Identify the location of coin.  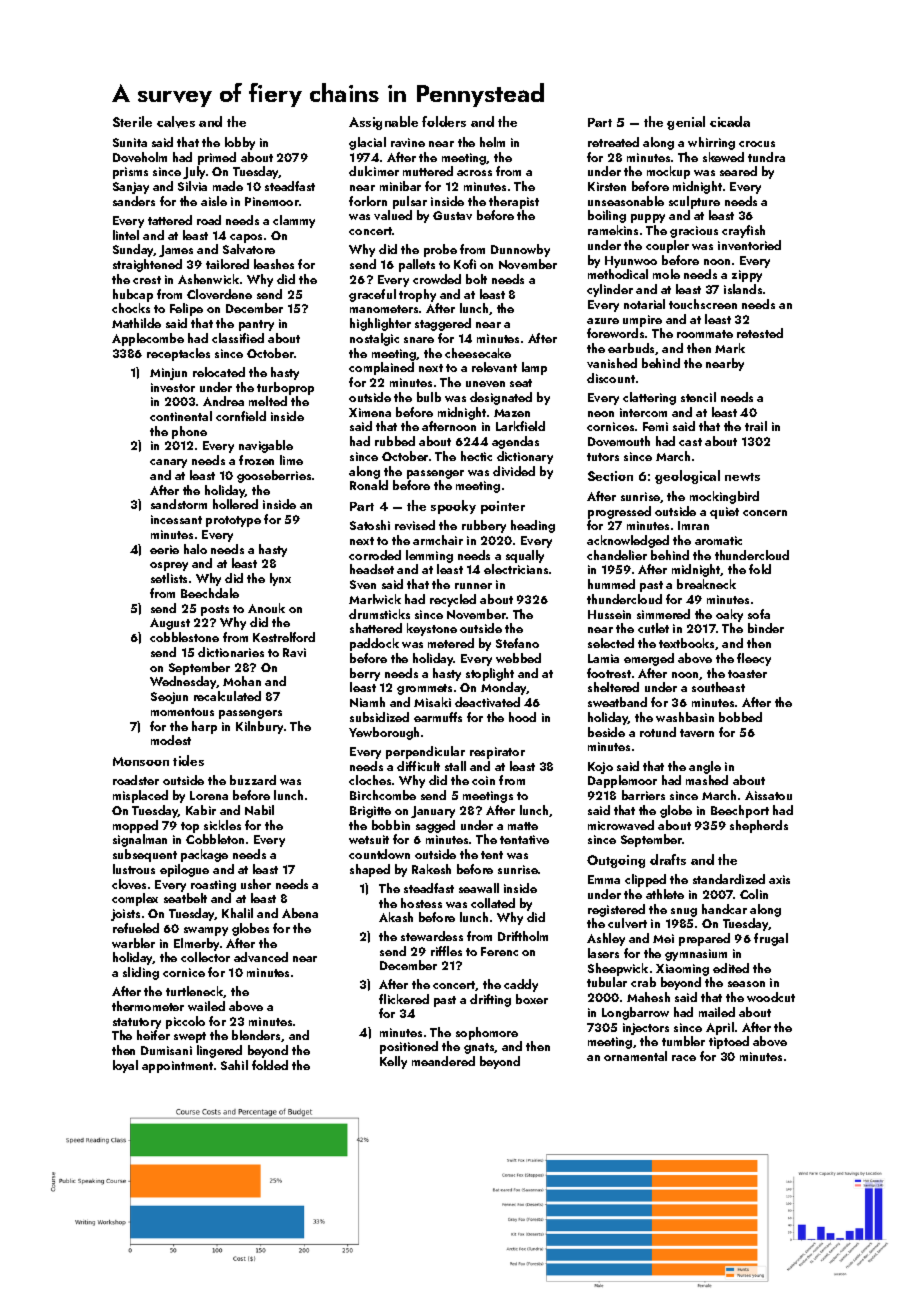
(483, 780).
